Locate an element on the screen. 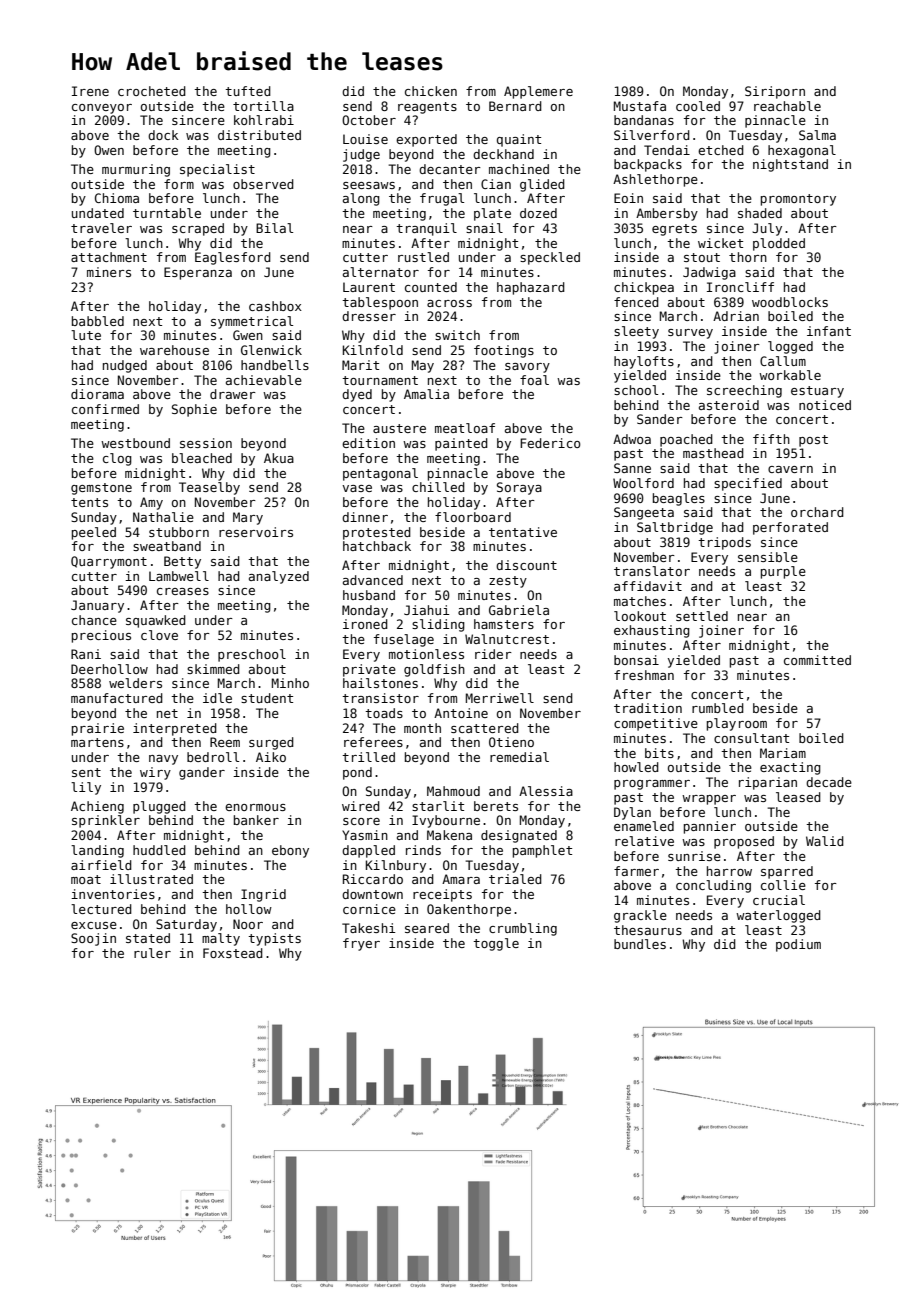 The image size is (924, 1308). landing is located at coordinates (97, 851).
